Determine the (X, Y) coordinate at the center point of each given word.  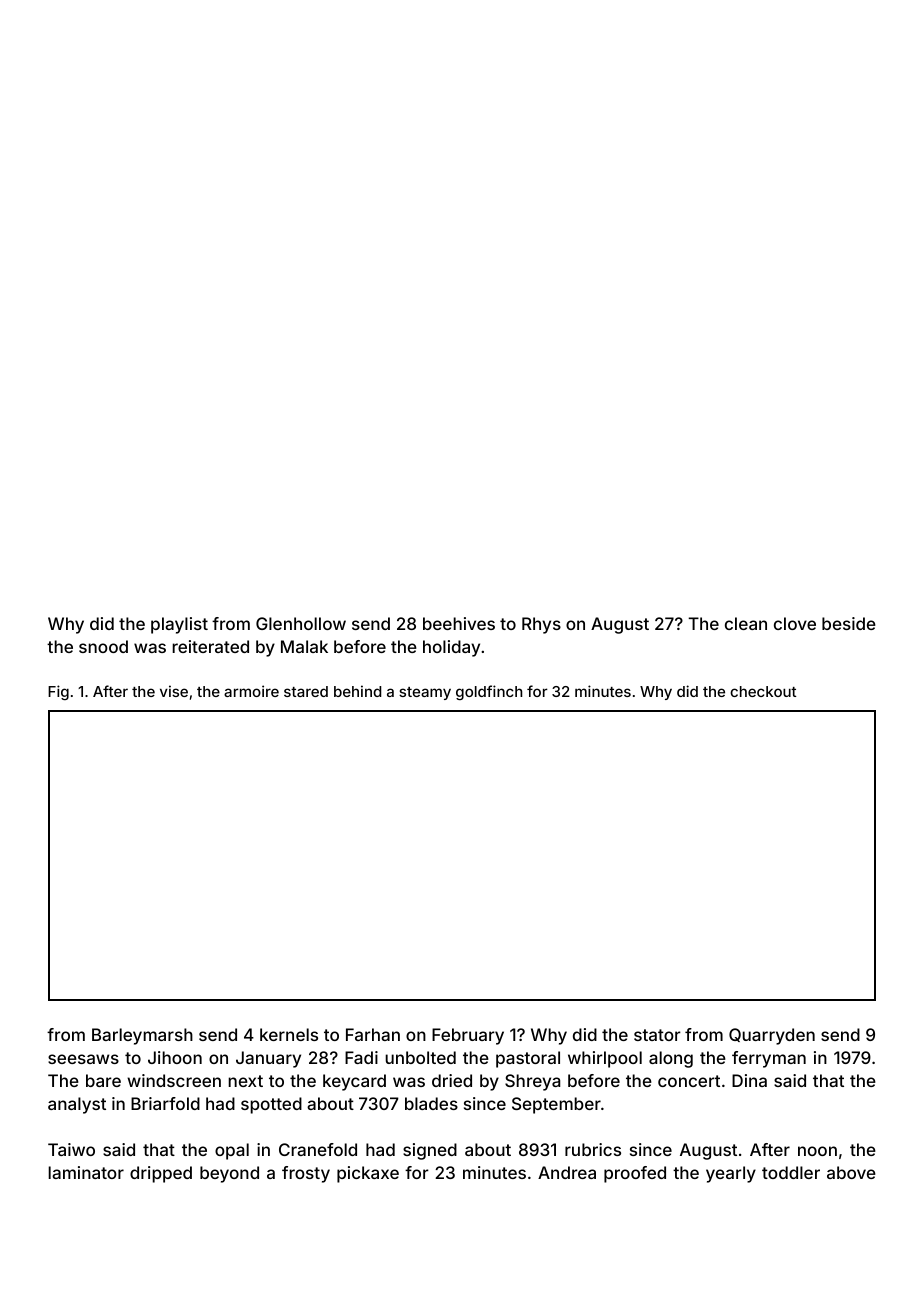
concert (689, 1081)
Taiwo (71, 1149)
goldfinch (489, 692)
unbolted (420, 1057)
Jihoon (175, 1057)
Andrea (567, 1172)
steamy (425, 693)
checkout (763, 691)
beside (849, 623)
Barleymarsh (142, 1036)
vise (174, 691)
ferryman (769, 1059)
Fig (58, 692)
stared (306, 691)
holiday (451, 648)
